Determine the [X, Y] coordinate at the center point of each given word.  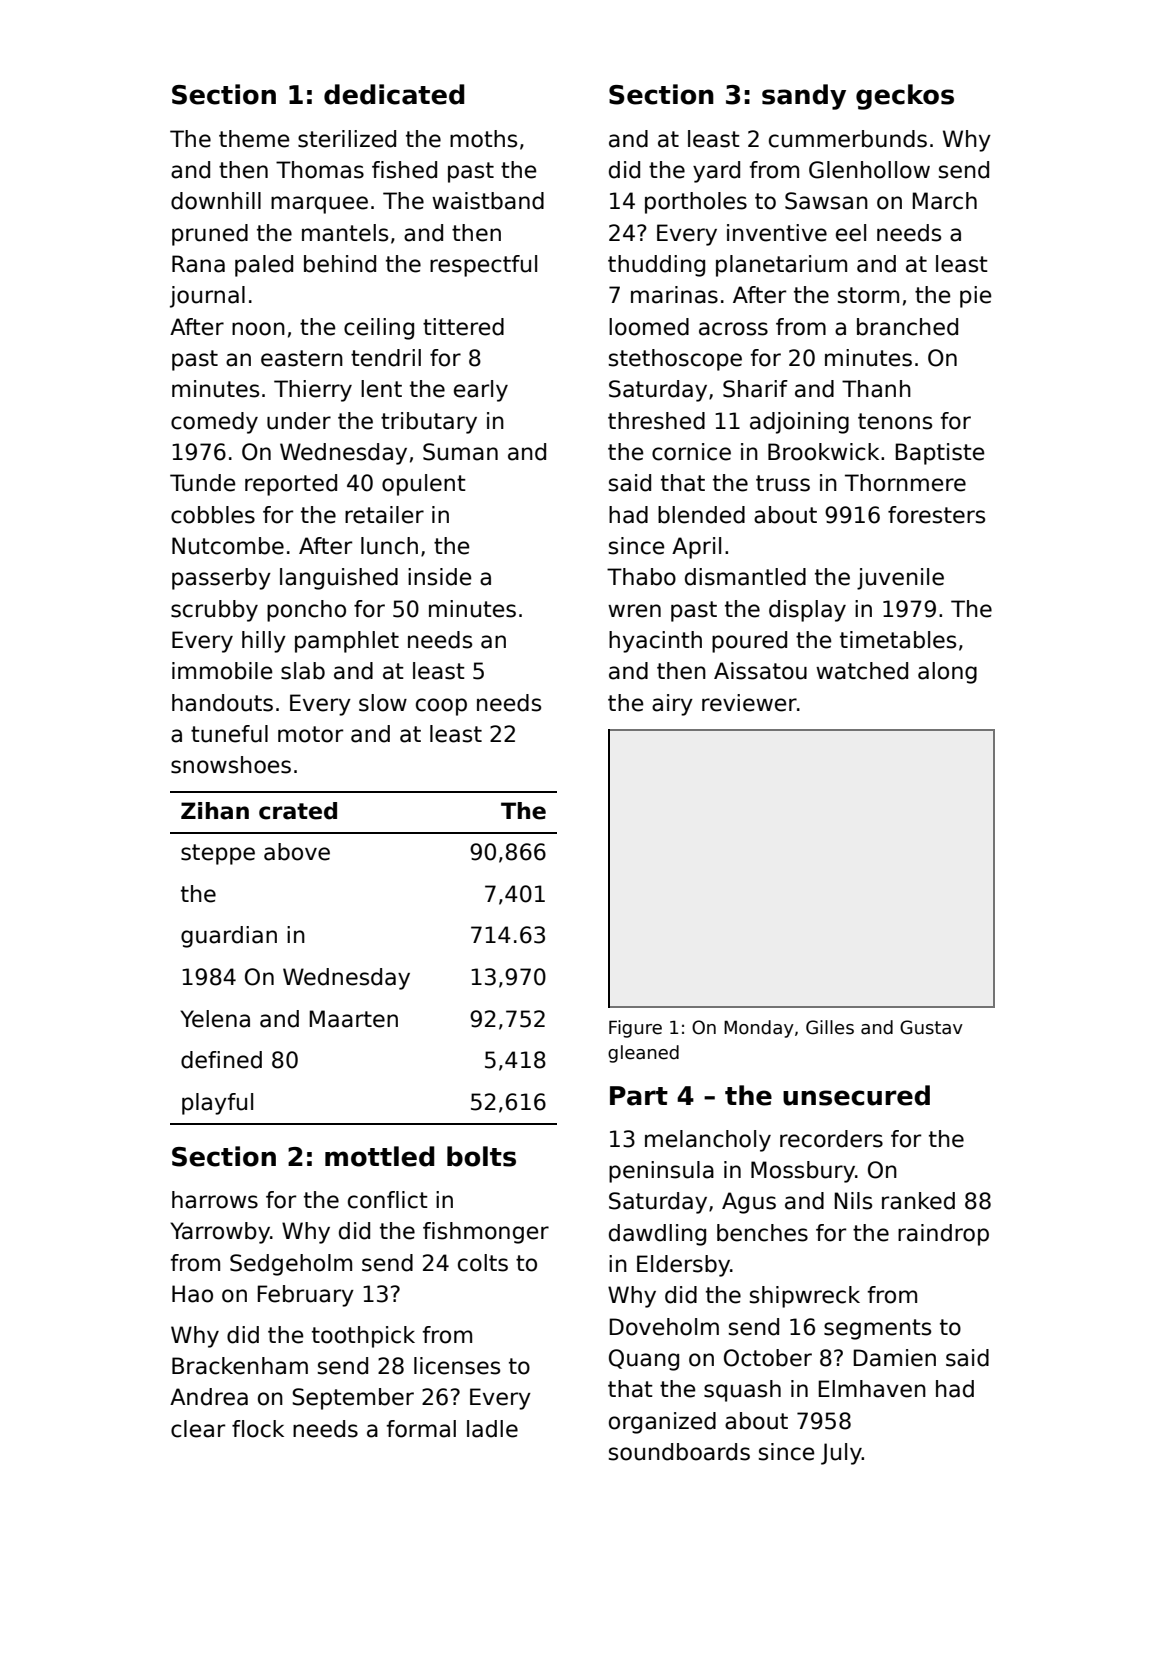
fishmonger [486, 1233]
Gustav [931, 1027]
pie [975, 297]
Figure [635, 1029]
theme [254, 139]
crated [298, 811]
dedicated [394, 94]
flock [258, 1429]
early [481, 391]
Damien [895, 1358]
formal [421, 1429]
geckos [905, 97]
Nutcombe [228, 546]
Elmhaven [872, 1389]
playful [217, 1104]
